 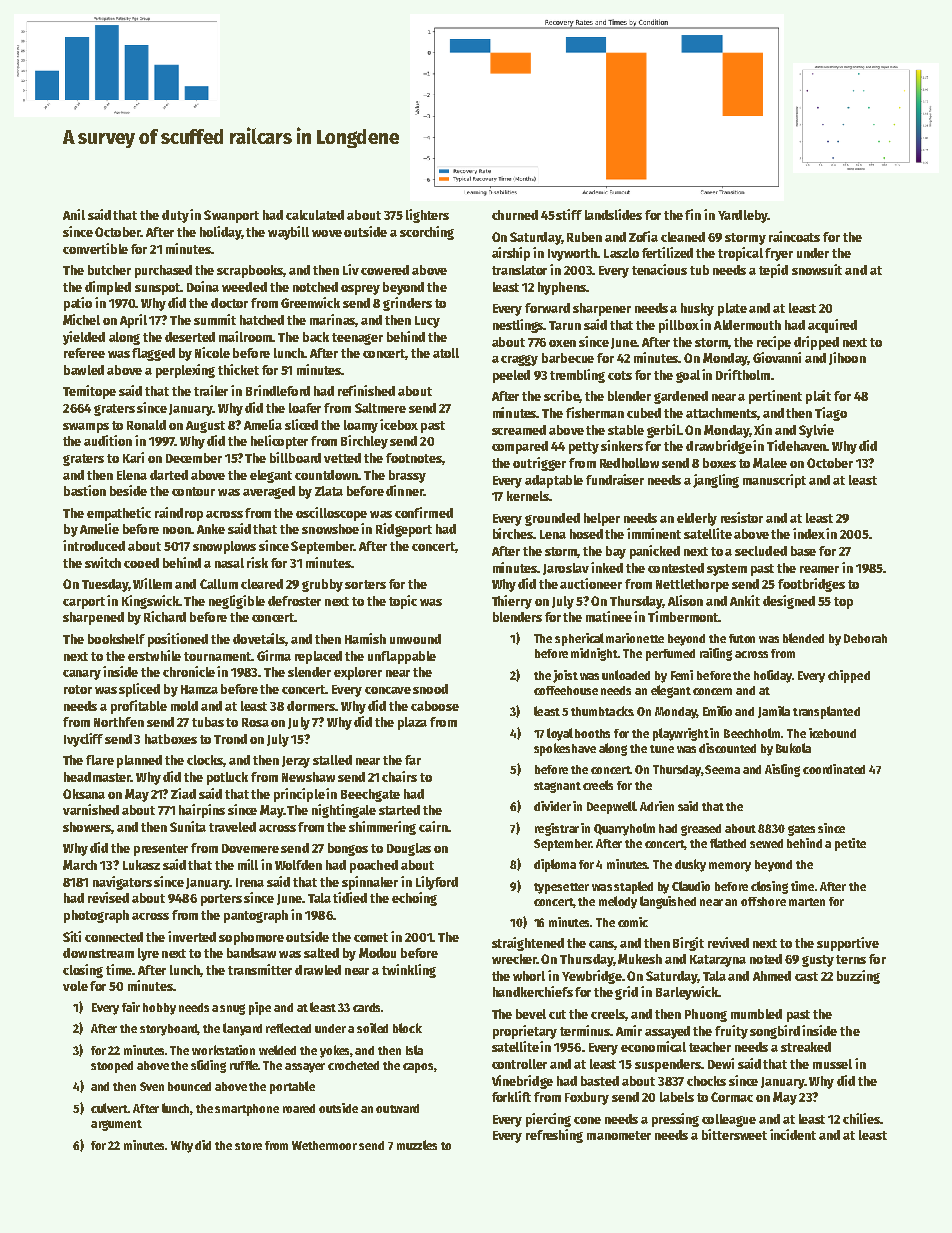 What do you see at coordinates (511, 254) in the screenshot?
I see `airship` at bounding box center [511, 254].
